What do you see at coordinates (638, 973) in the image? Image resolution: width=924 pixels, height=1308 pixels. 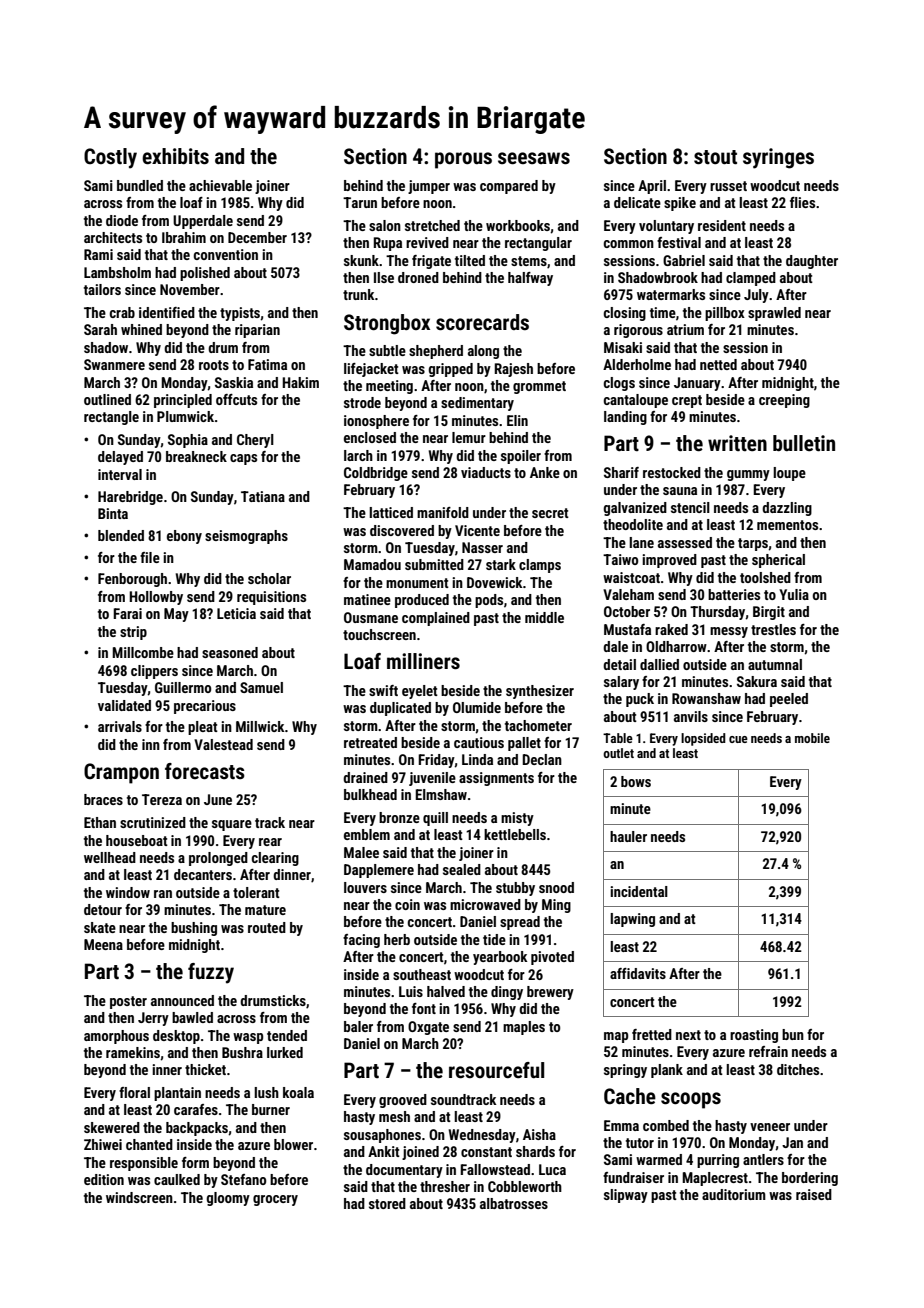 I see `affidavits` at bounding box center [638, 973].
